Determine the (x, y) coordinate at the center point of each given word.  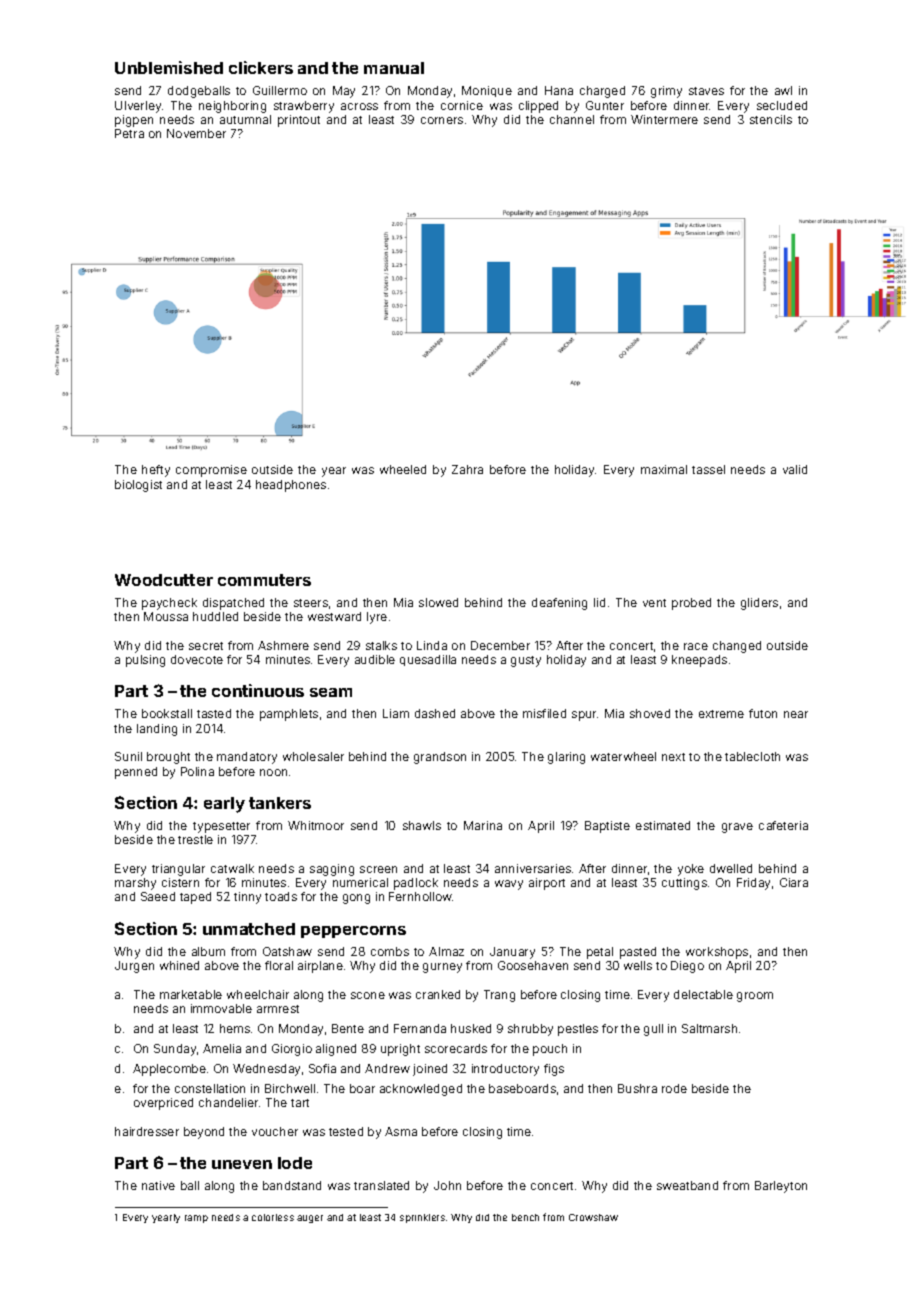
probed (691, 604)
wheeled (403, 469)
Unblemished (169, 67)
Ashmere (283, 645)
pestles (578, 1030)
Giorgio (292, 1050)
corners (442, 120)
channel (572, 119)
